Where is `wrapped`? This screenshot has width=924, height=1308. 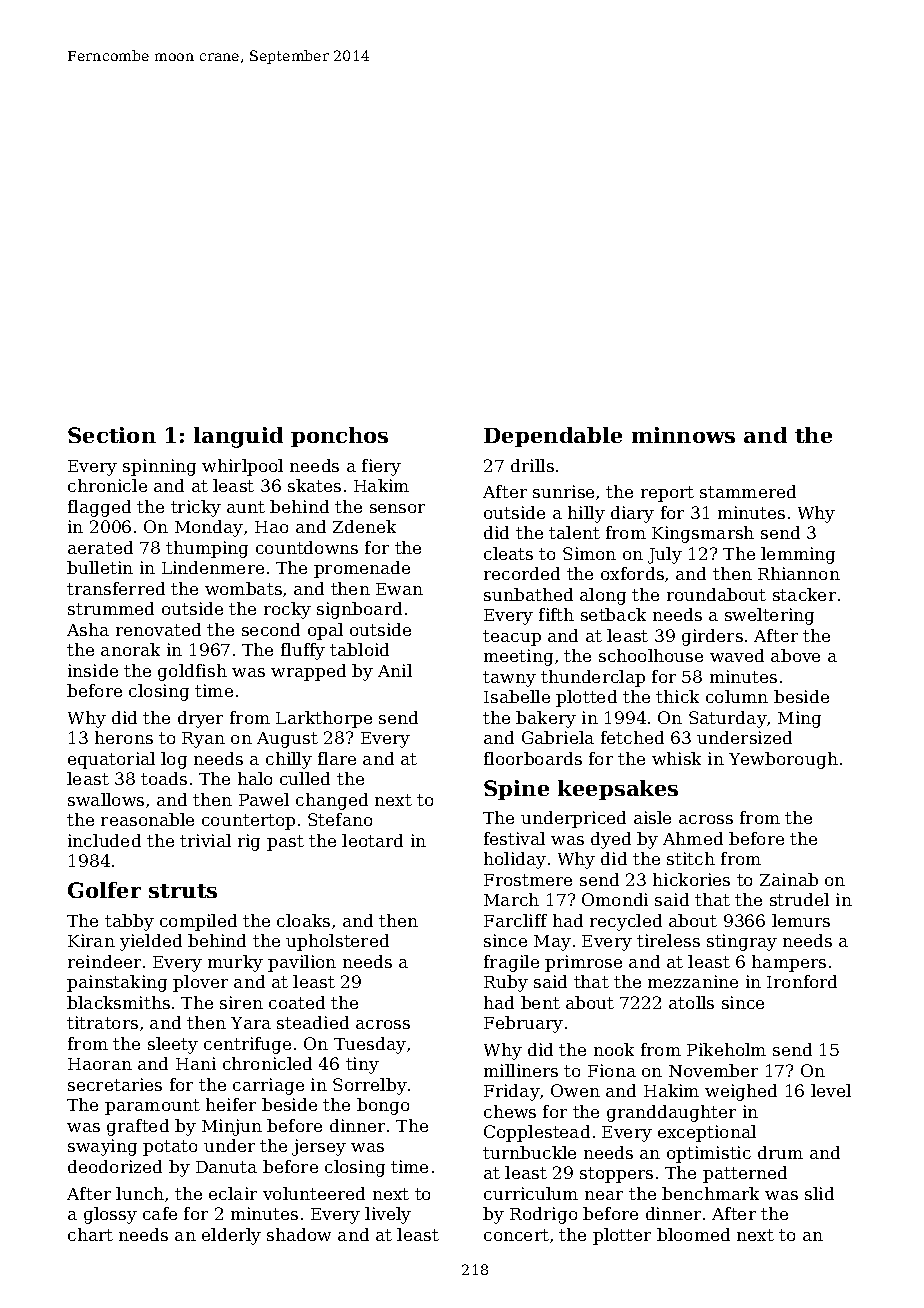 wrapped is located at coordinates (308, 672).
